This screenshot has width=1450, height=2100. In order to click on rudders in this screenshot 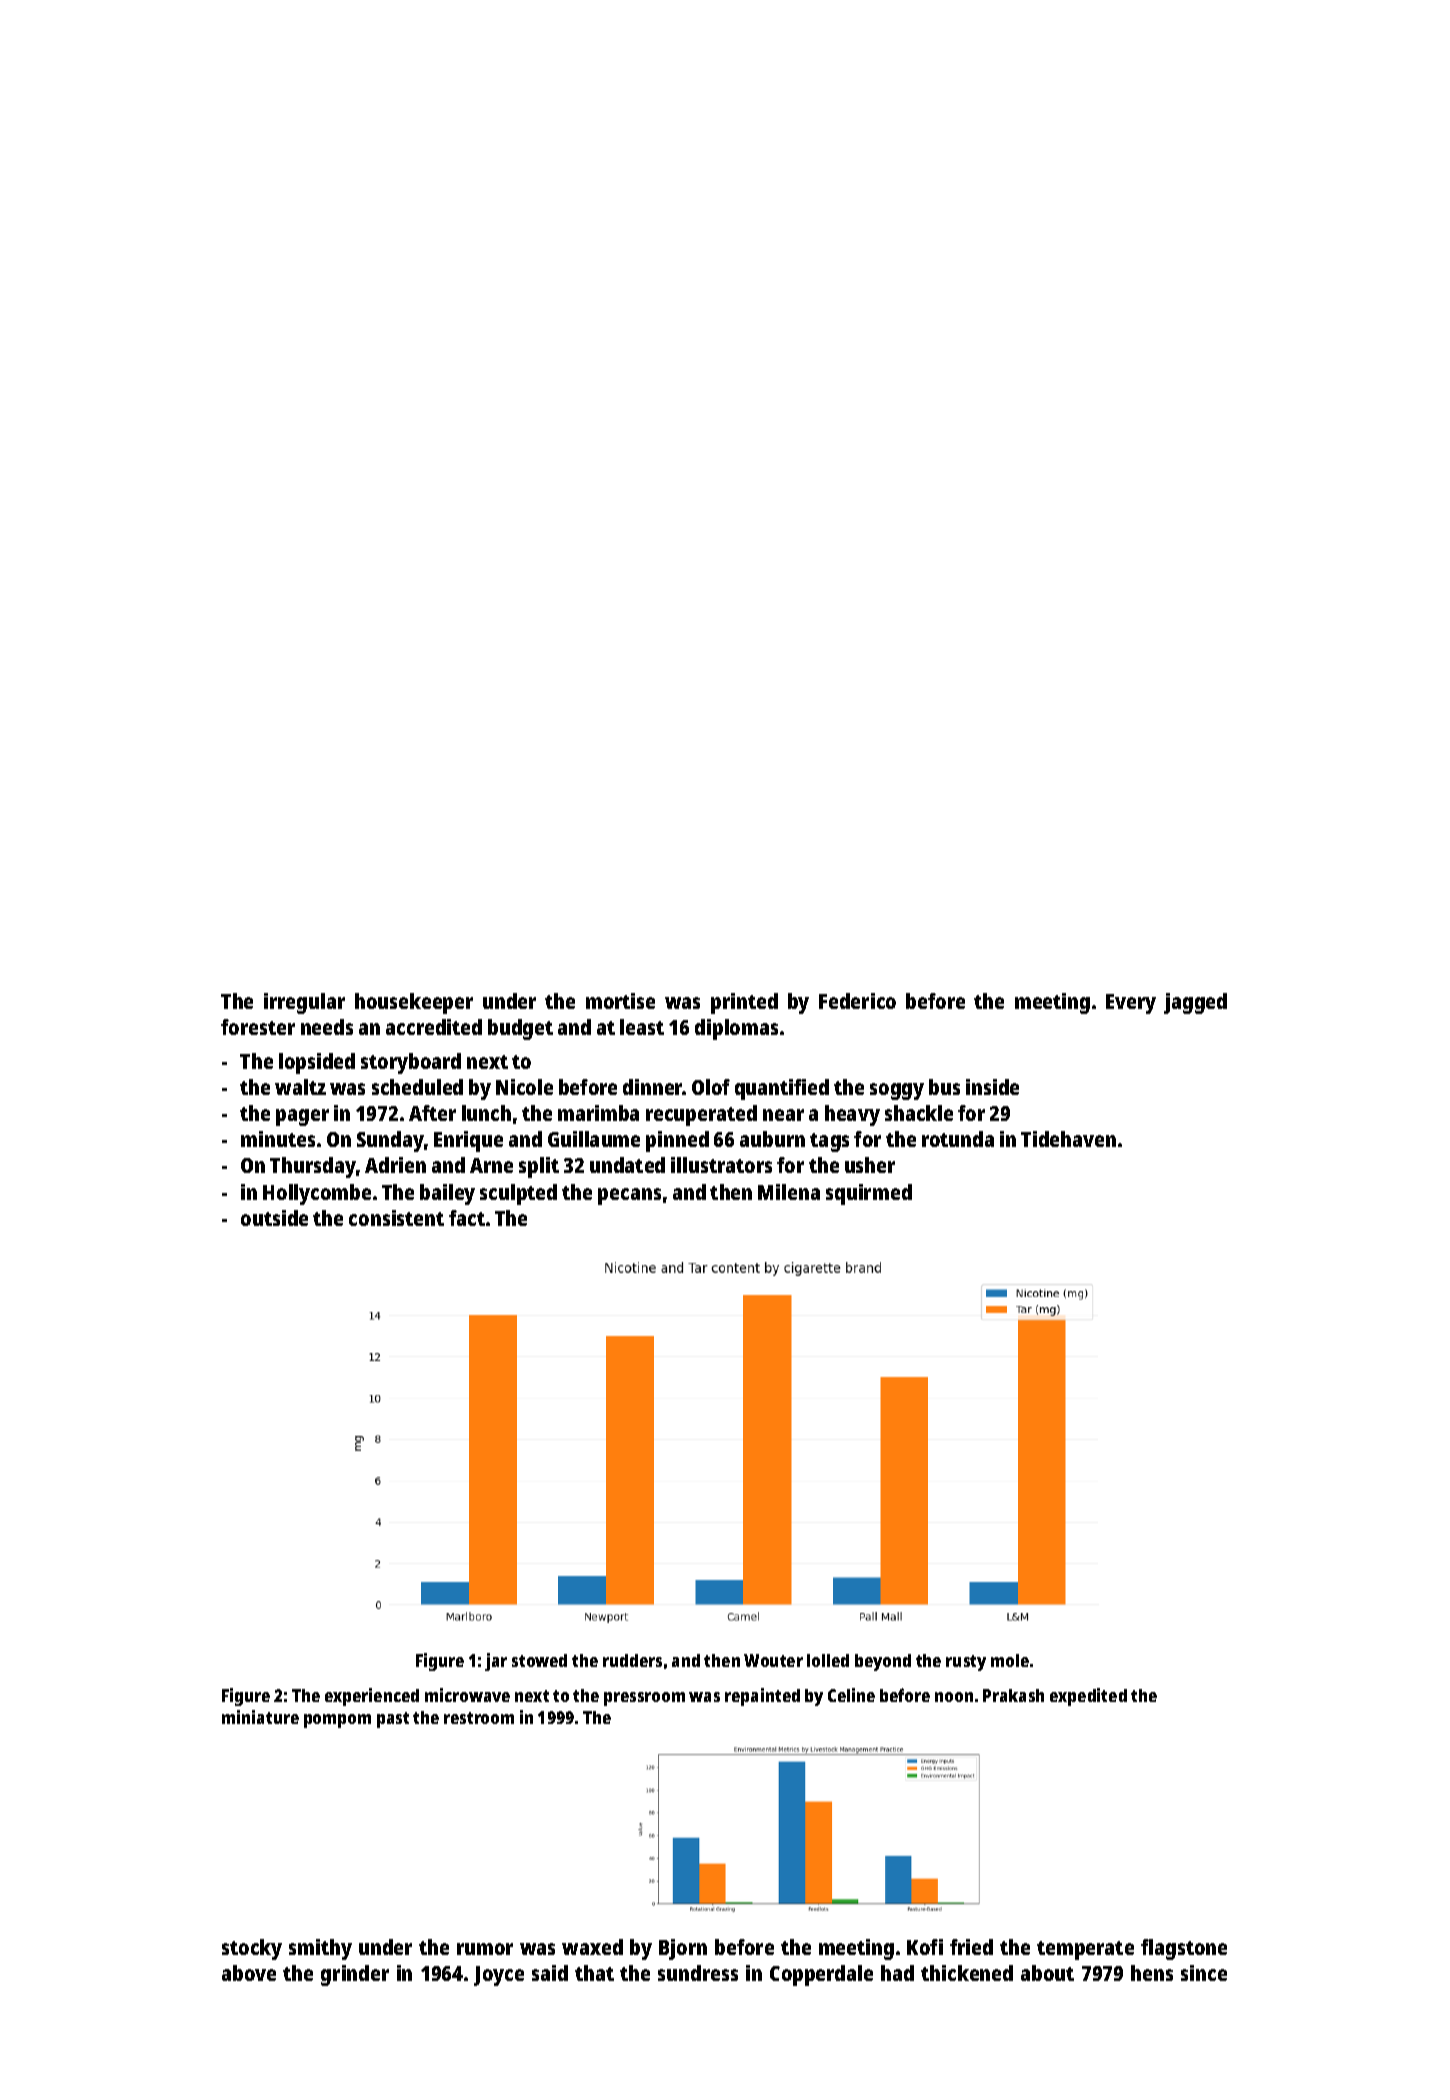, I will do `click(632, 1660)`.
